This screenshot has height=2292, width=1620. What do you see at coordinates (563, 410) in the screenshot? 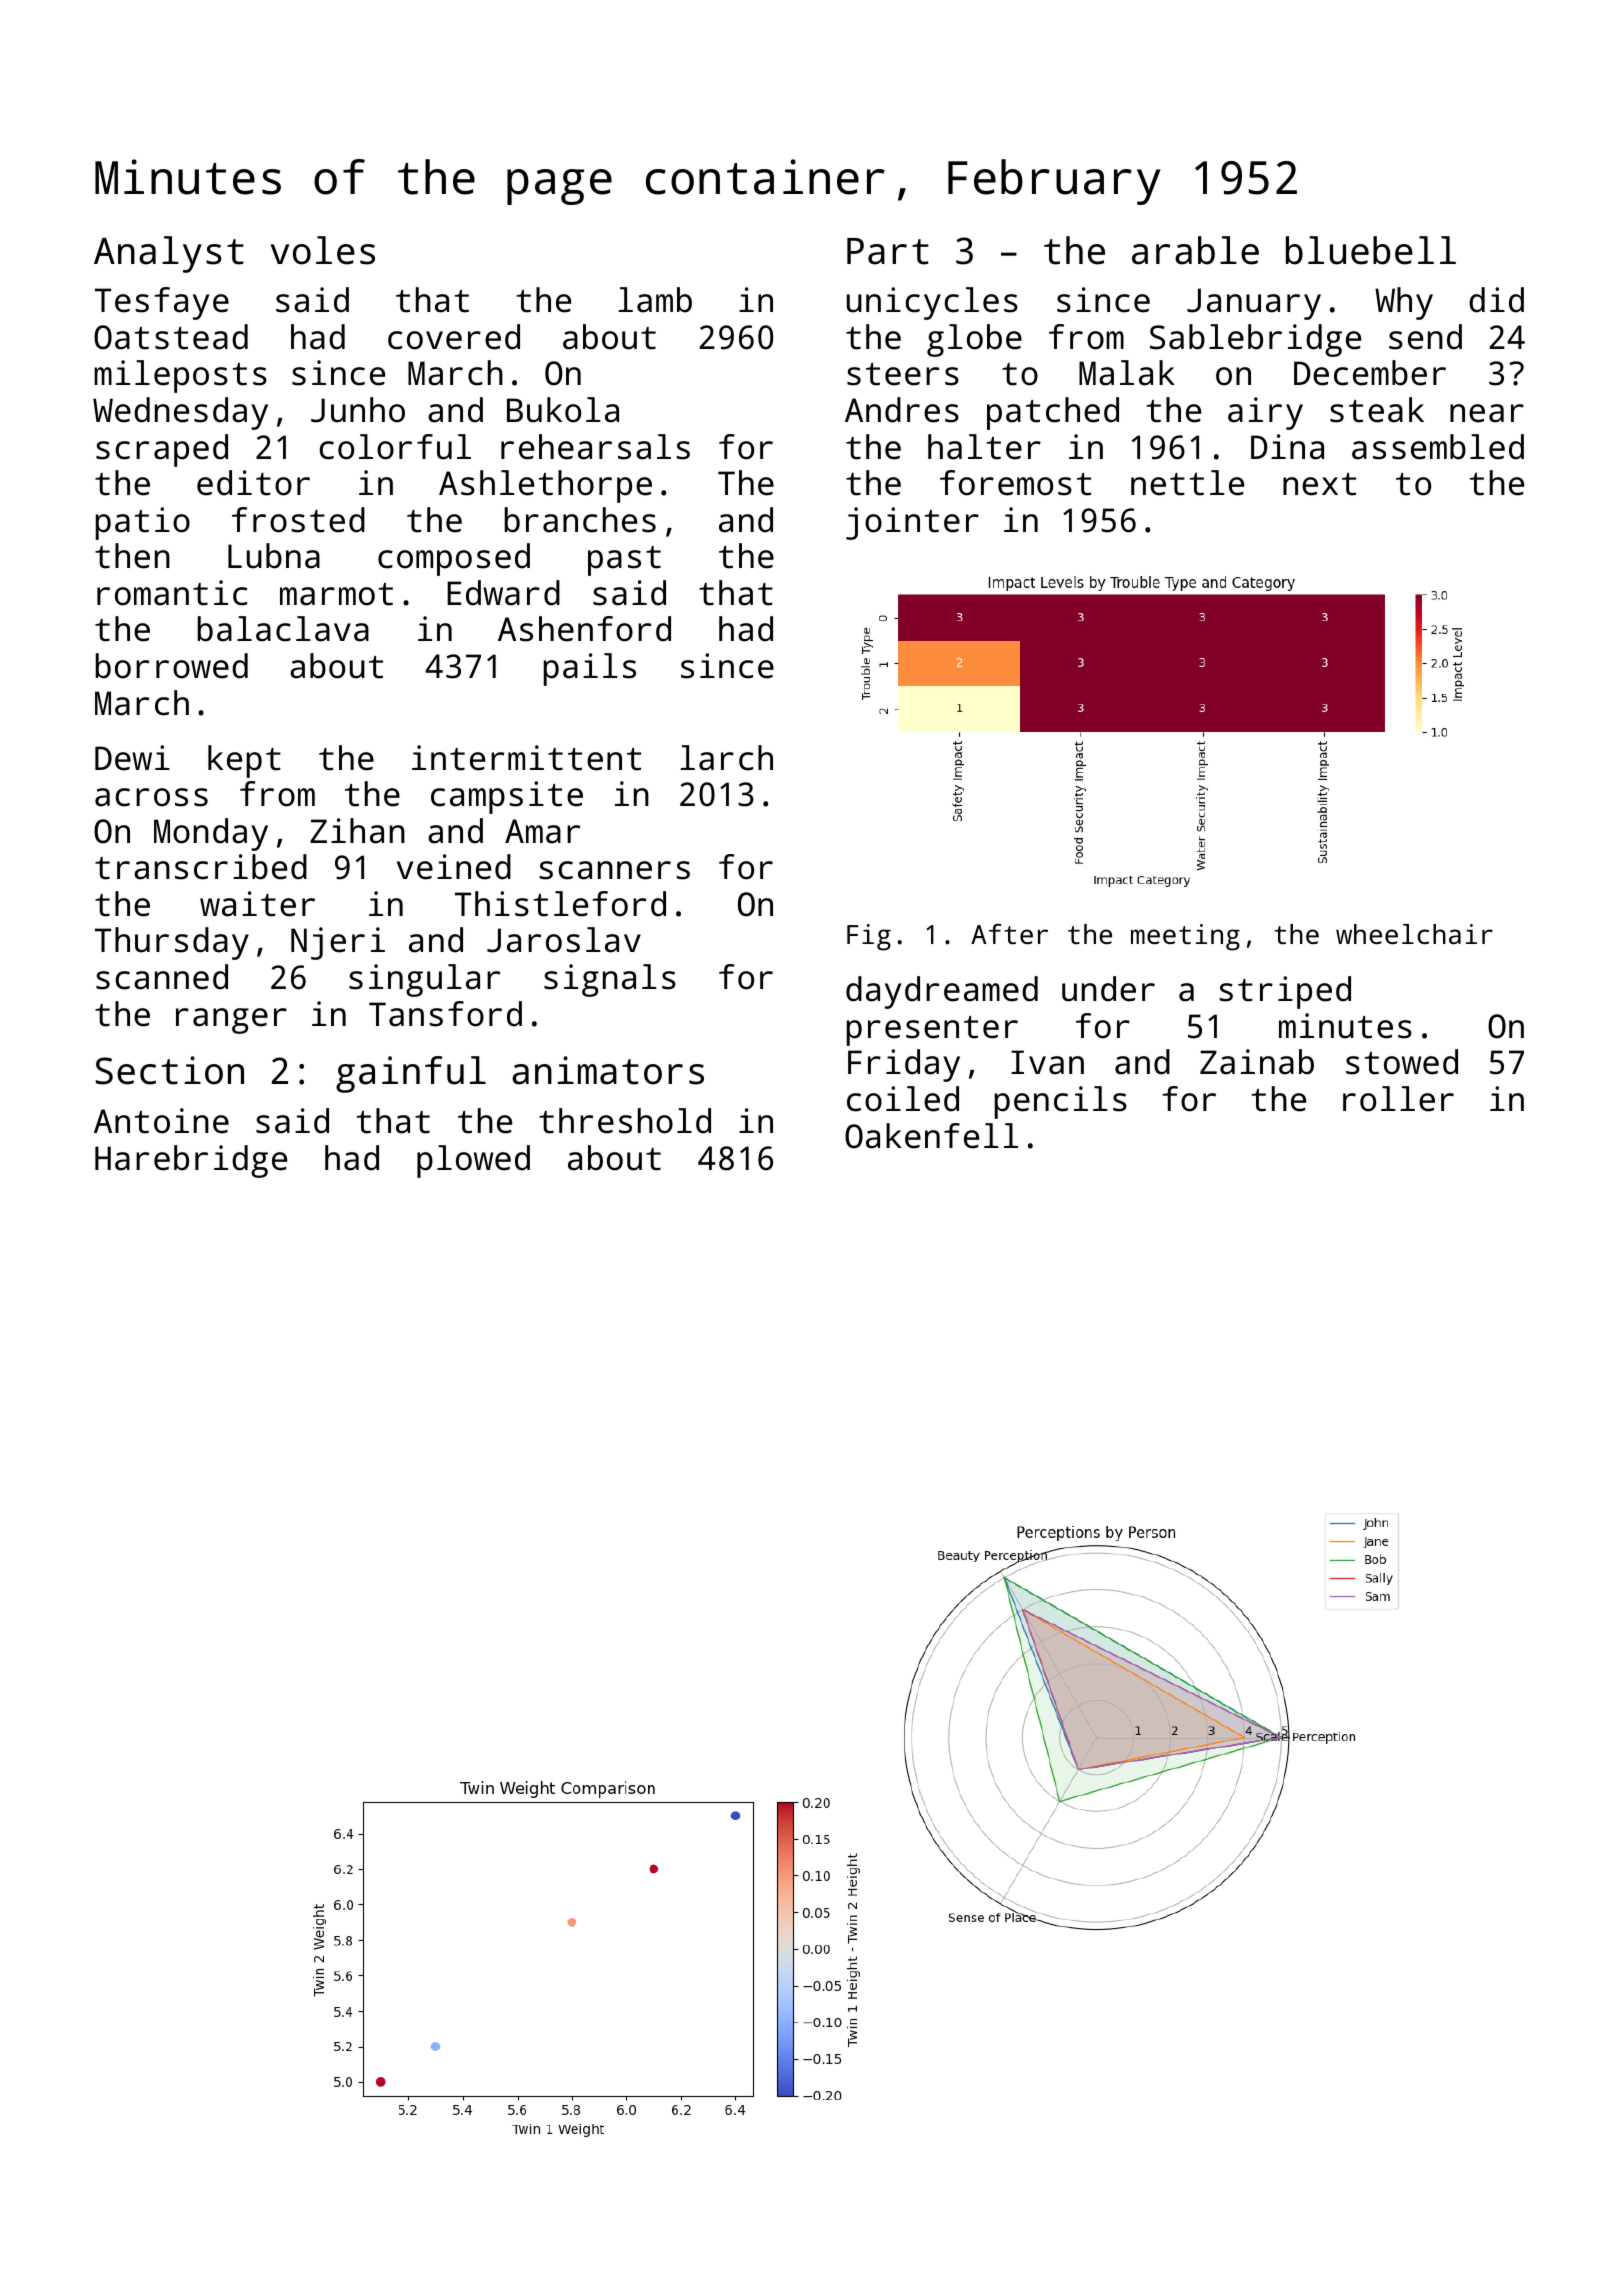
I see `Bukola` at bounding box center [563, 410].
